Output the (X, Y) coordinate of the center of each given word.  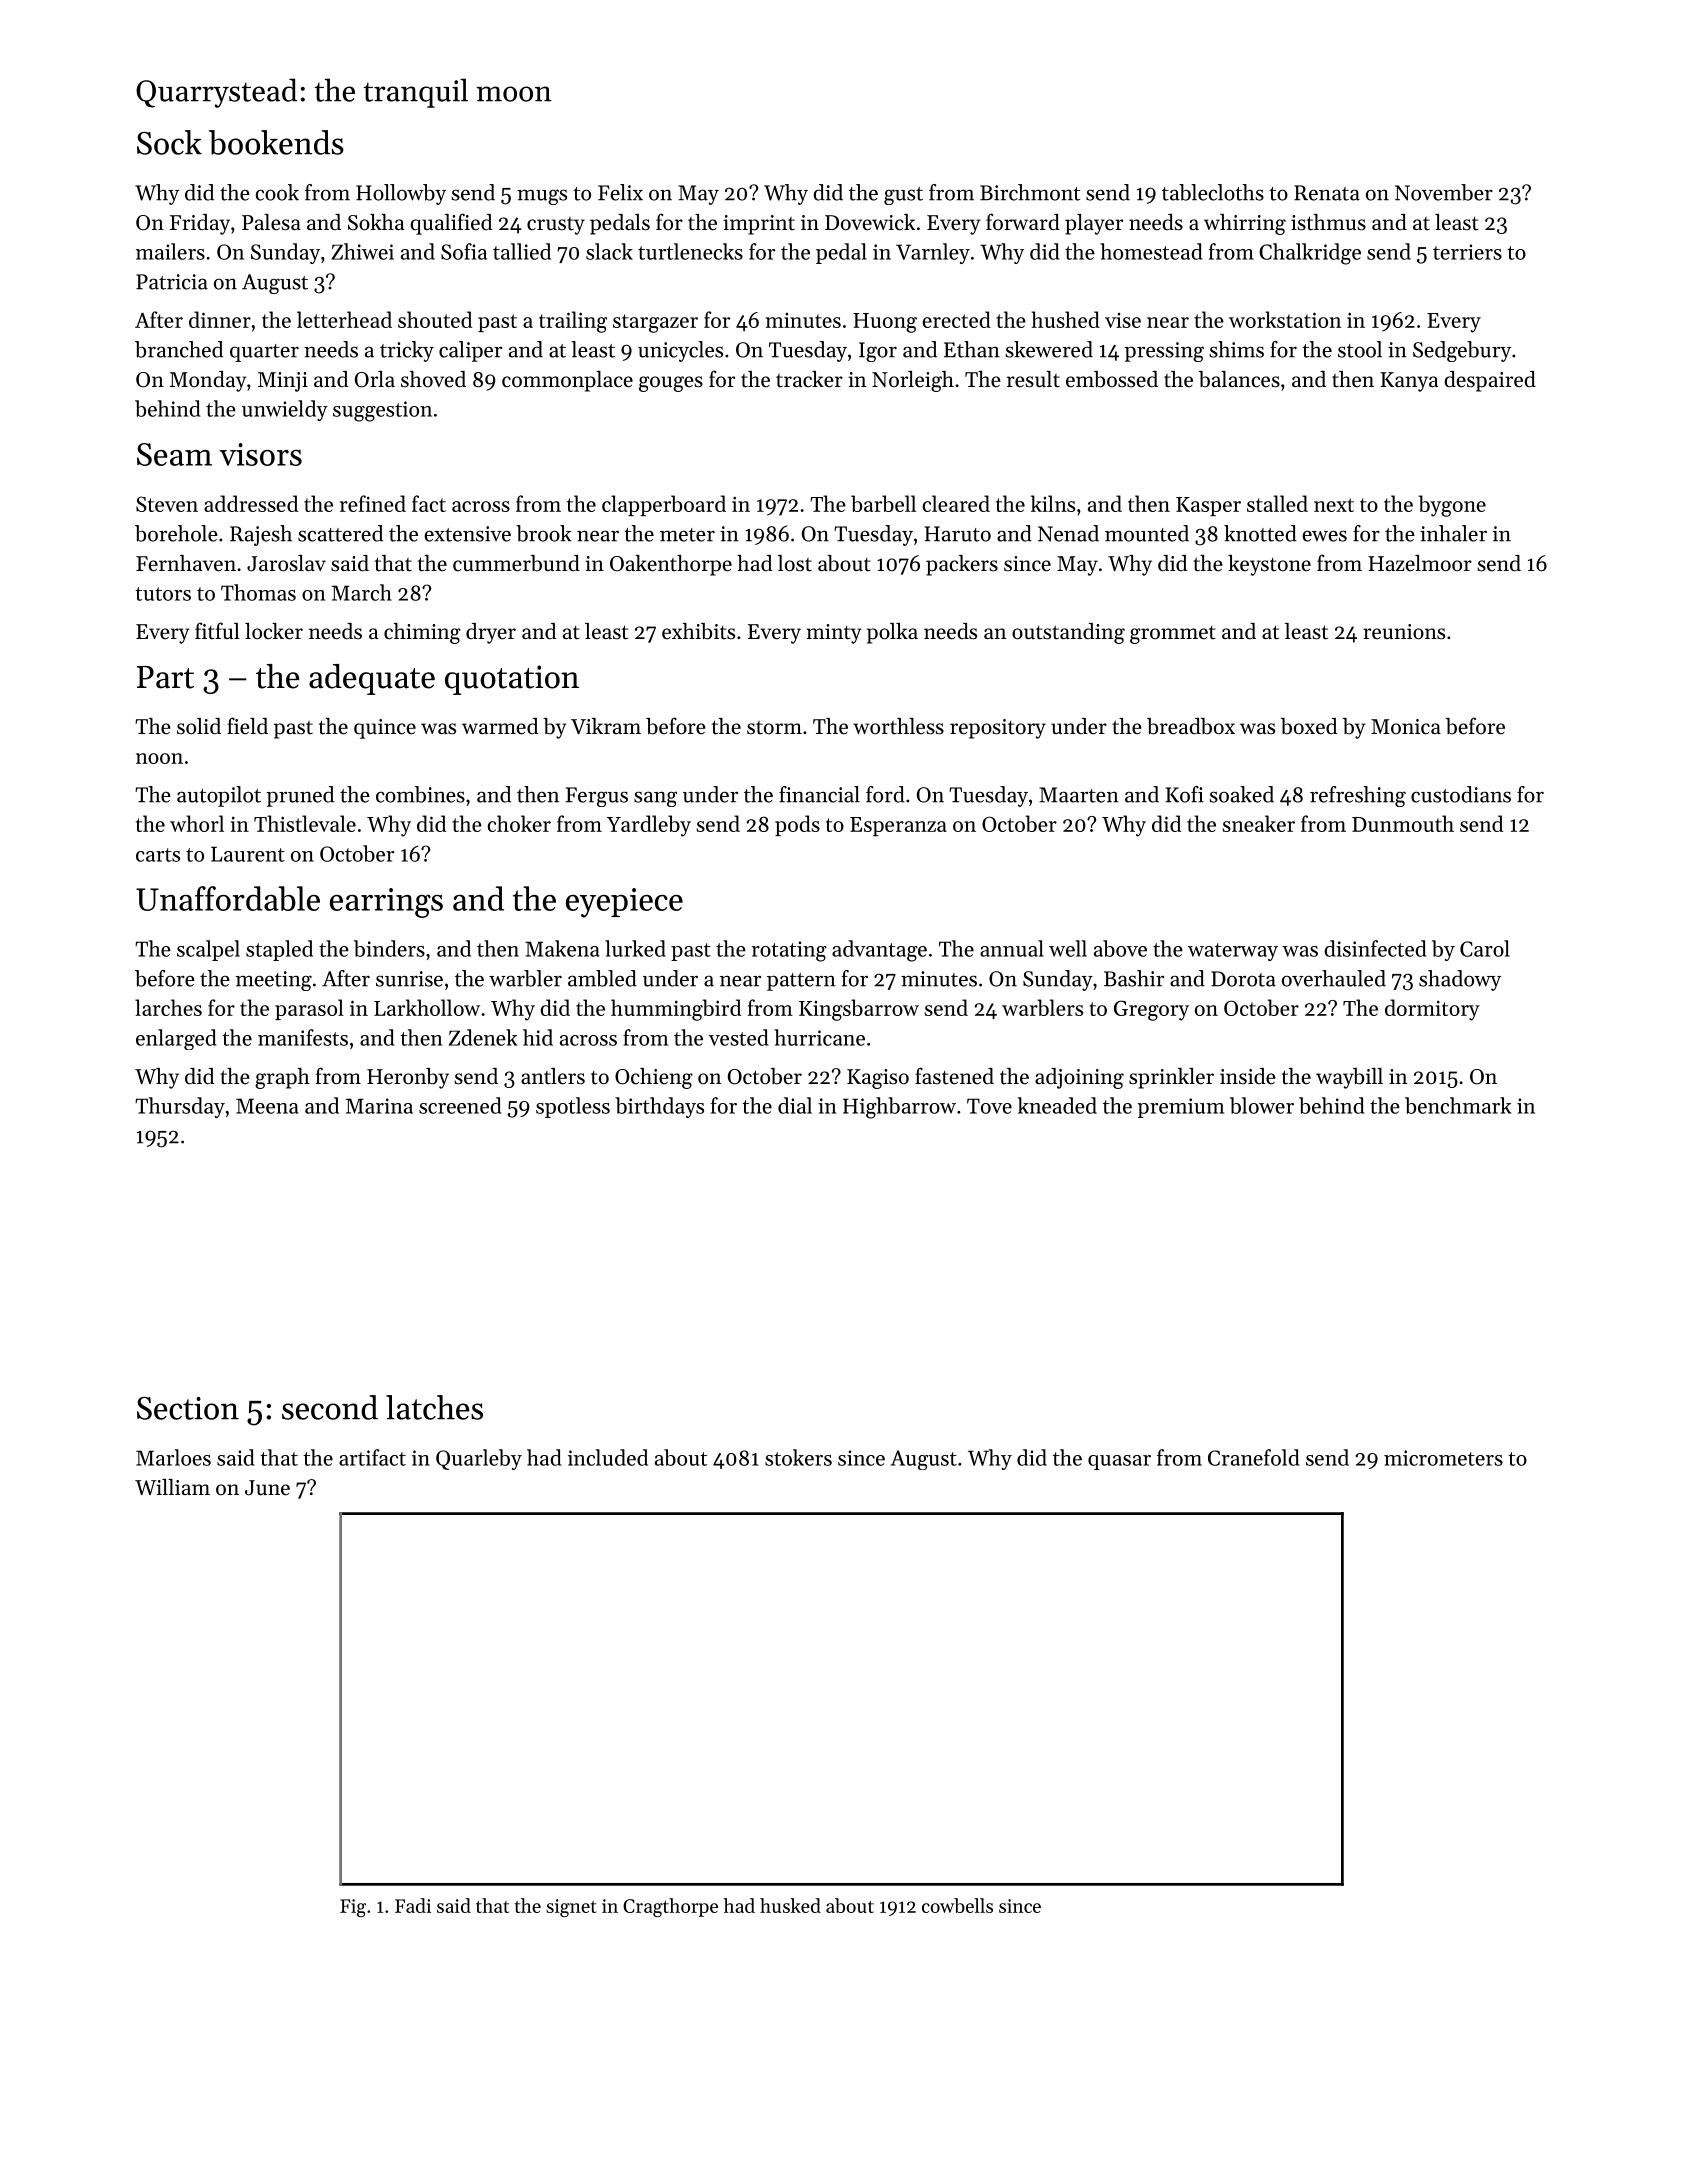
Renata (1327, 193)
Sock (169, 142)
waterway (1233, 952)
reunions (1404, 632)
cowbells (957, 1905)
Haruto (958, 534)
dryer (491, 633)
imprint (759, 225)
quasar (1119, 1462)
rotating (789, 951)
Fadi (413, 1905)
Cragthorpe (670, 1907)
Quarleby (479, 1459)
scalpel (208, 950)
